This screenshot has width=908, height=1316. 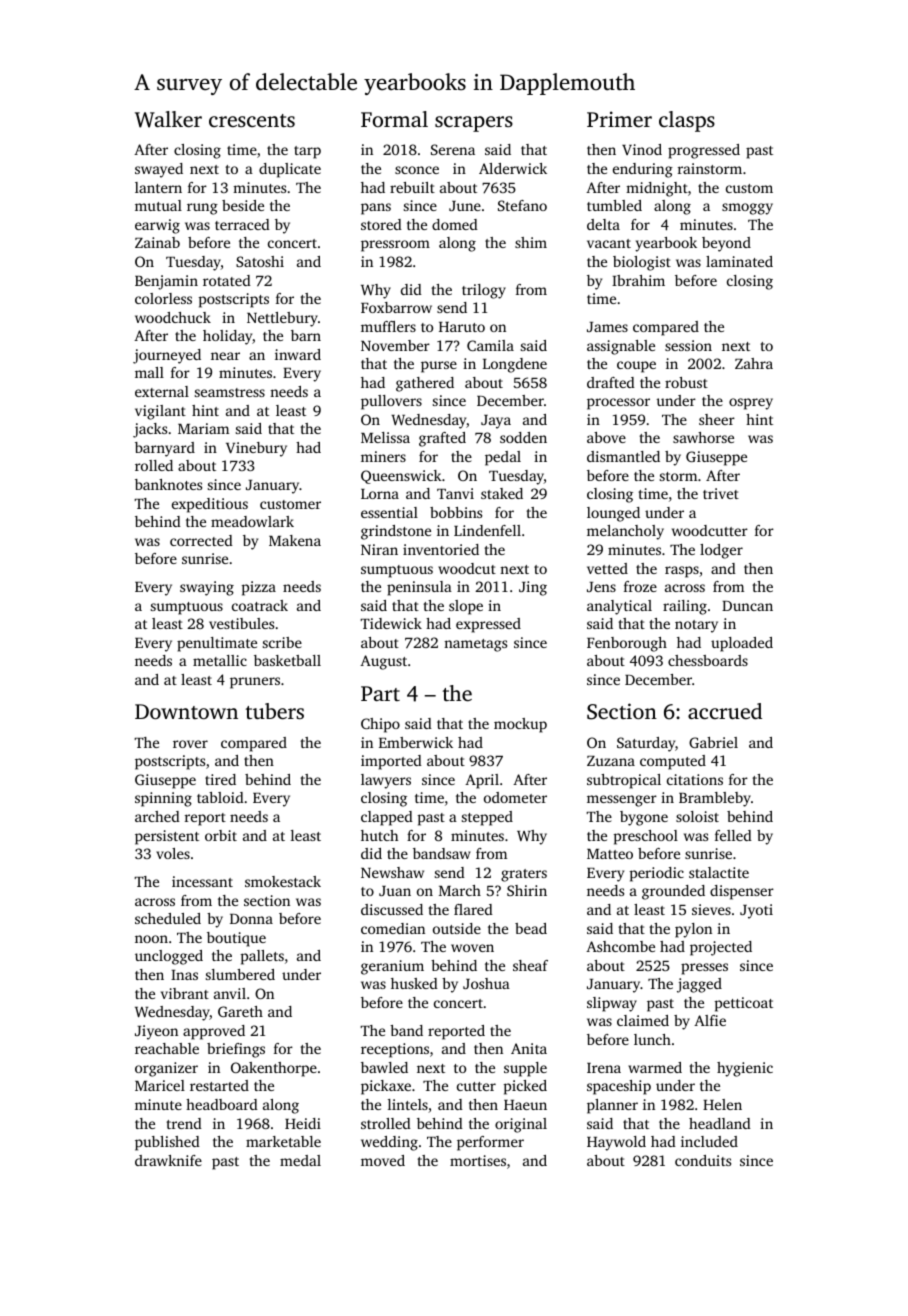 I want to click on nametags, so click(x=475, y=645).
